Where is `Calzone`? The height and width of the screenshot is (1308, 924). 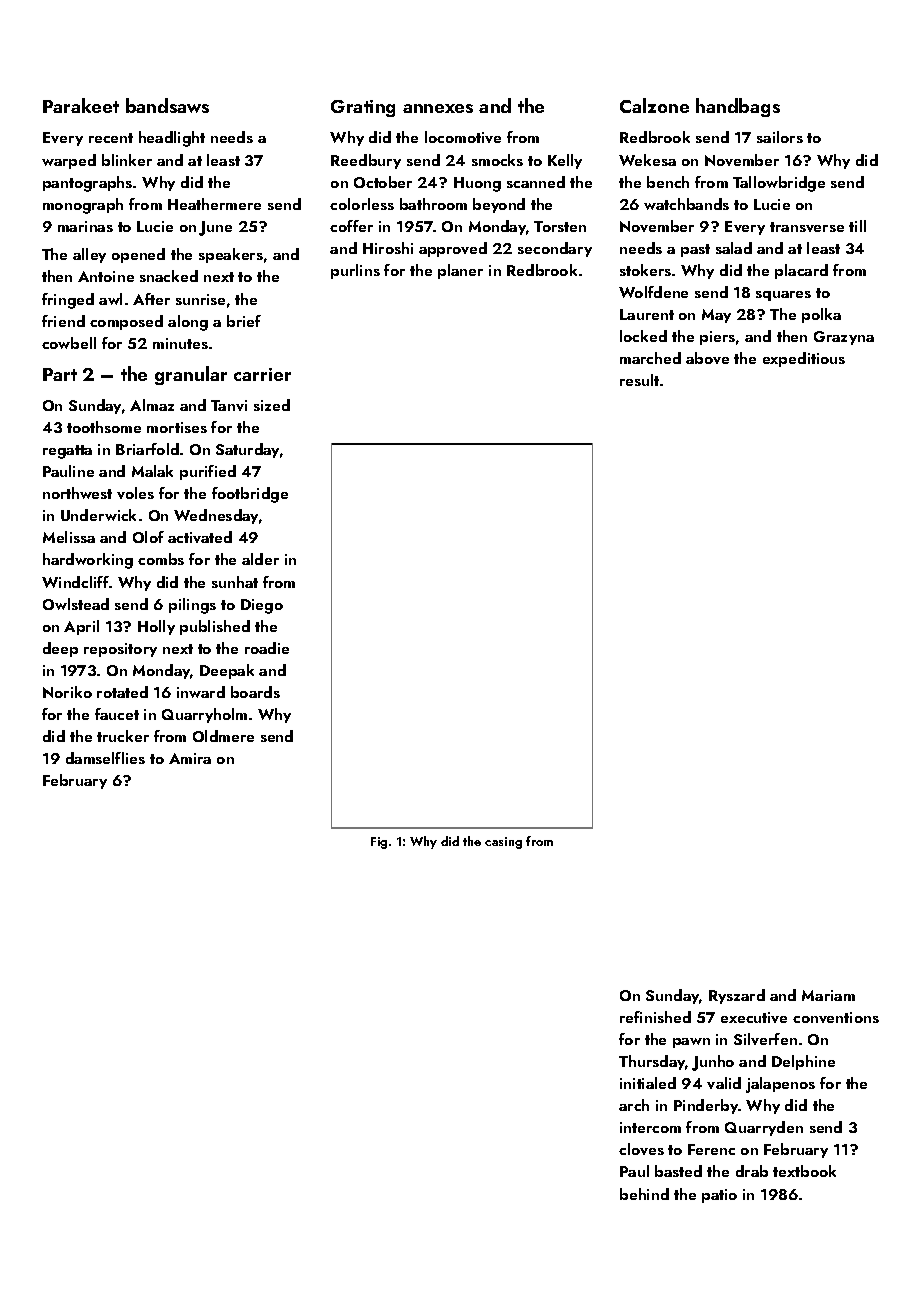
Calzone is located at coordinates (654, 105).
